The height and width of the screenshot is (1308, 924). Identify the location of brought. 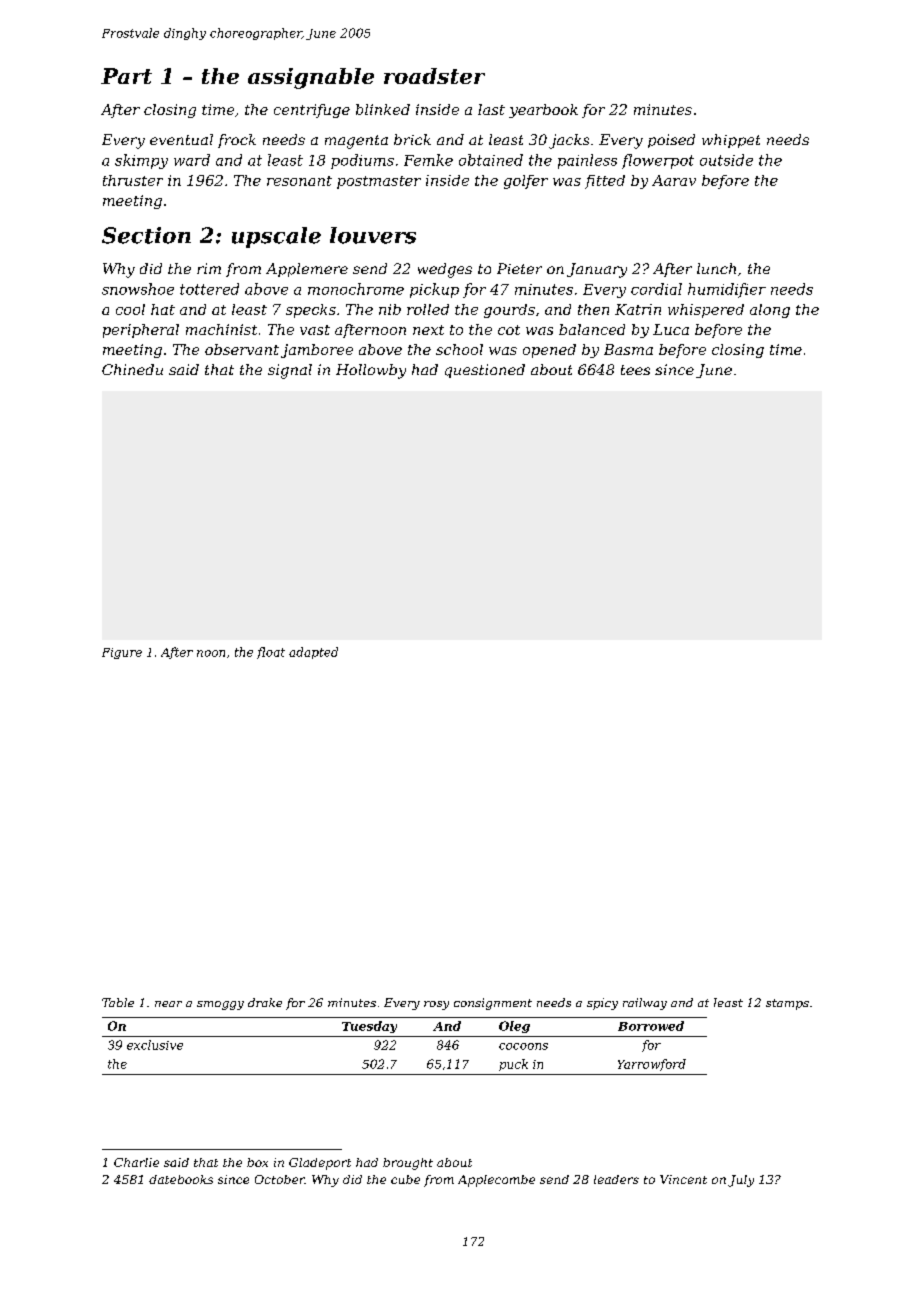
(408, 1164).
